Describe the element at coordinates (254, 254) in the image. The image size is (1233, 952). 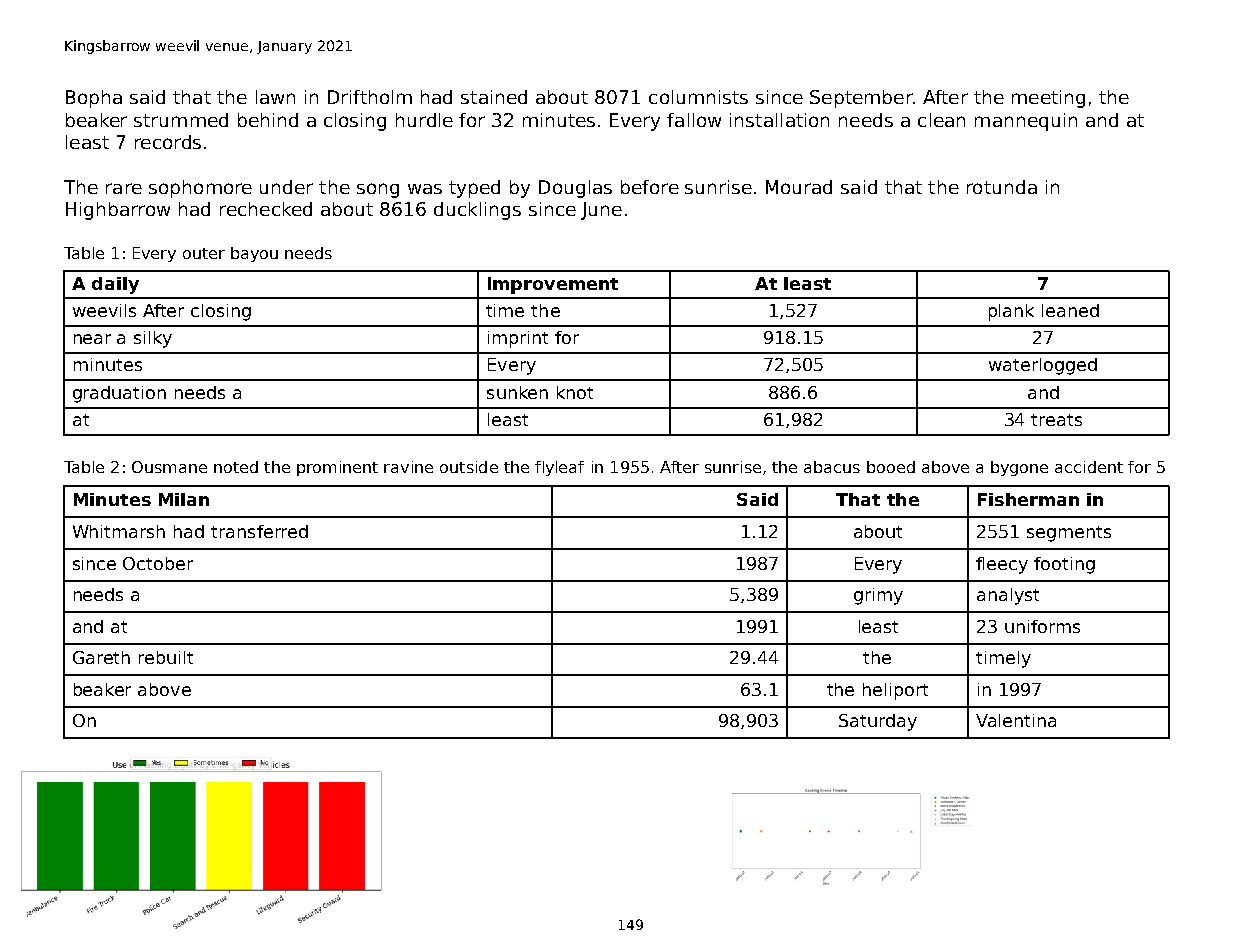
I see `bayou` at that location.
